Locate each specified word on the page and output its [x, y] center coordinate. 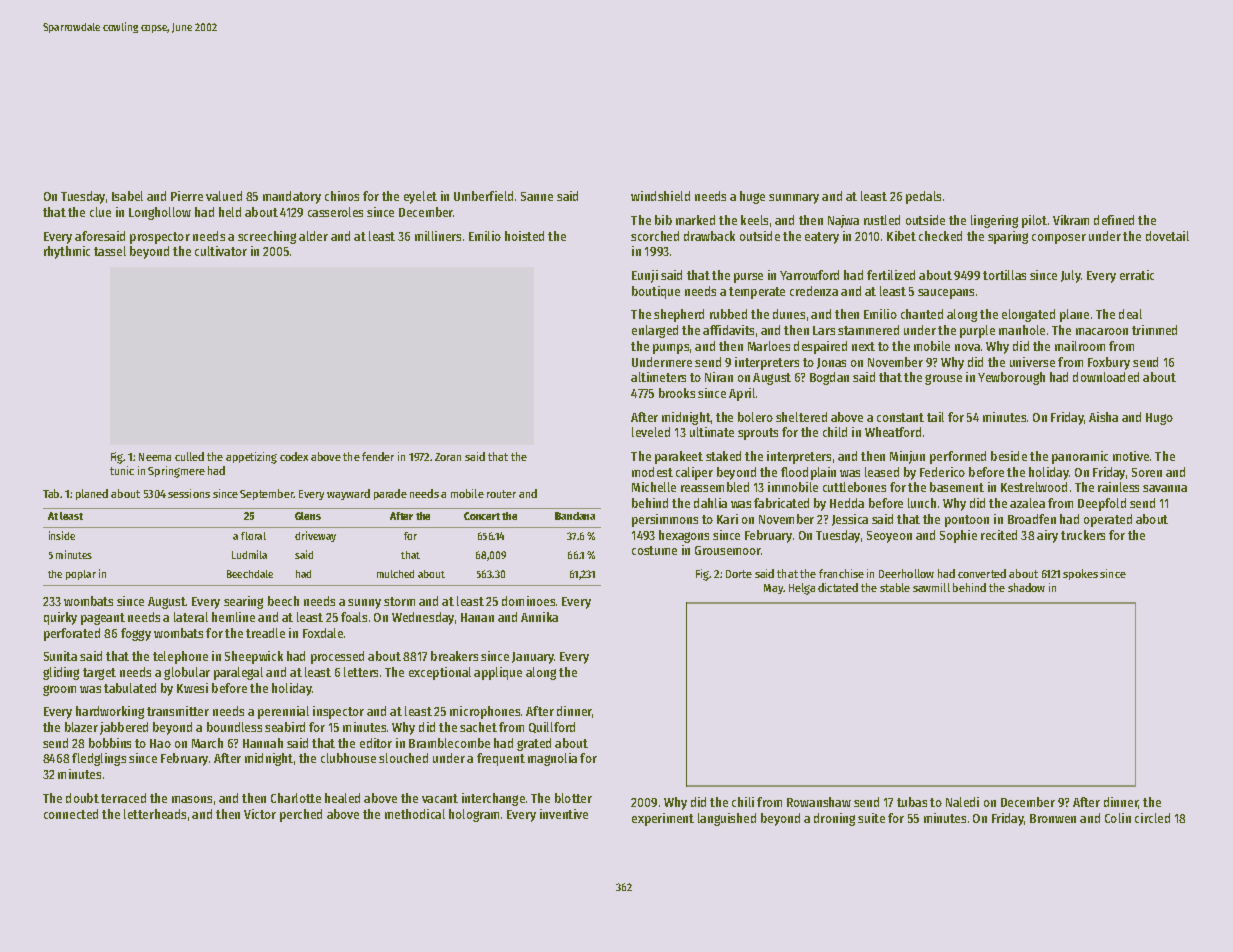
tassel [110, 251]
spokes [1080, 574]
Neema [155, 457]
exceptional [440, 673]
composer [1059, 239]
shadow [1026, 587]
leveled [651, 432]
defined [1114, 220]
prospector [160, 238]
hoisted [524, 236]
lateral [191, 617]
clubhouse [348, 758]
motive [1131, 456]
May [774, 589]
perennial [283, 712]
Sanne [537, 196]
